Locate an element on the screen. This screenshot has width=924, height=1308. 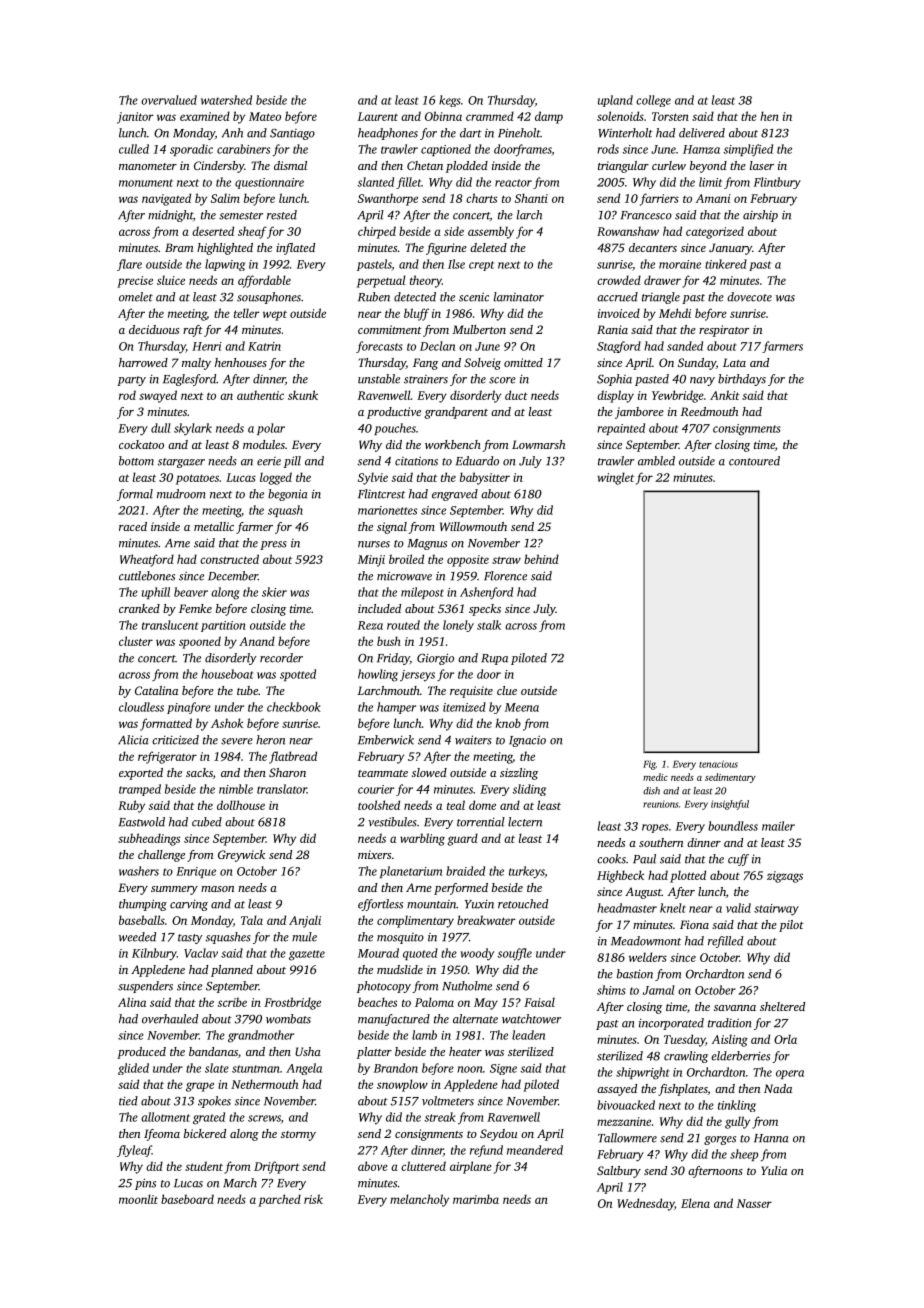
tenacious is located at coordinates (718, 764).
